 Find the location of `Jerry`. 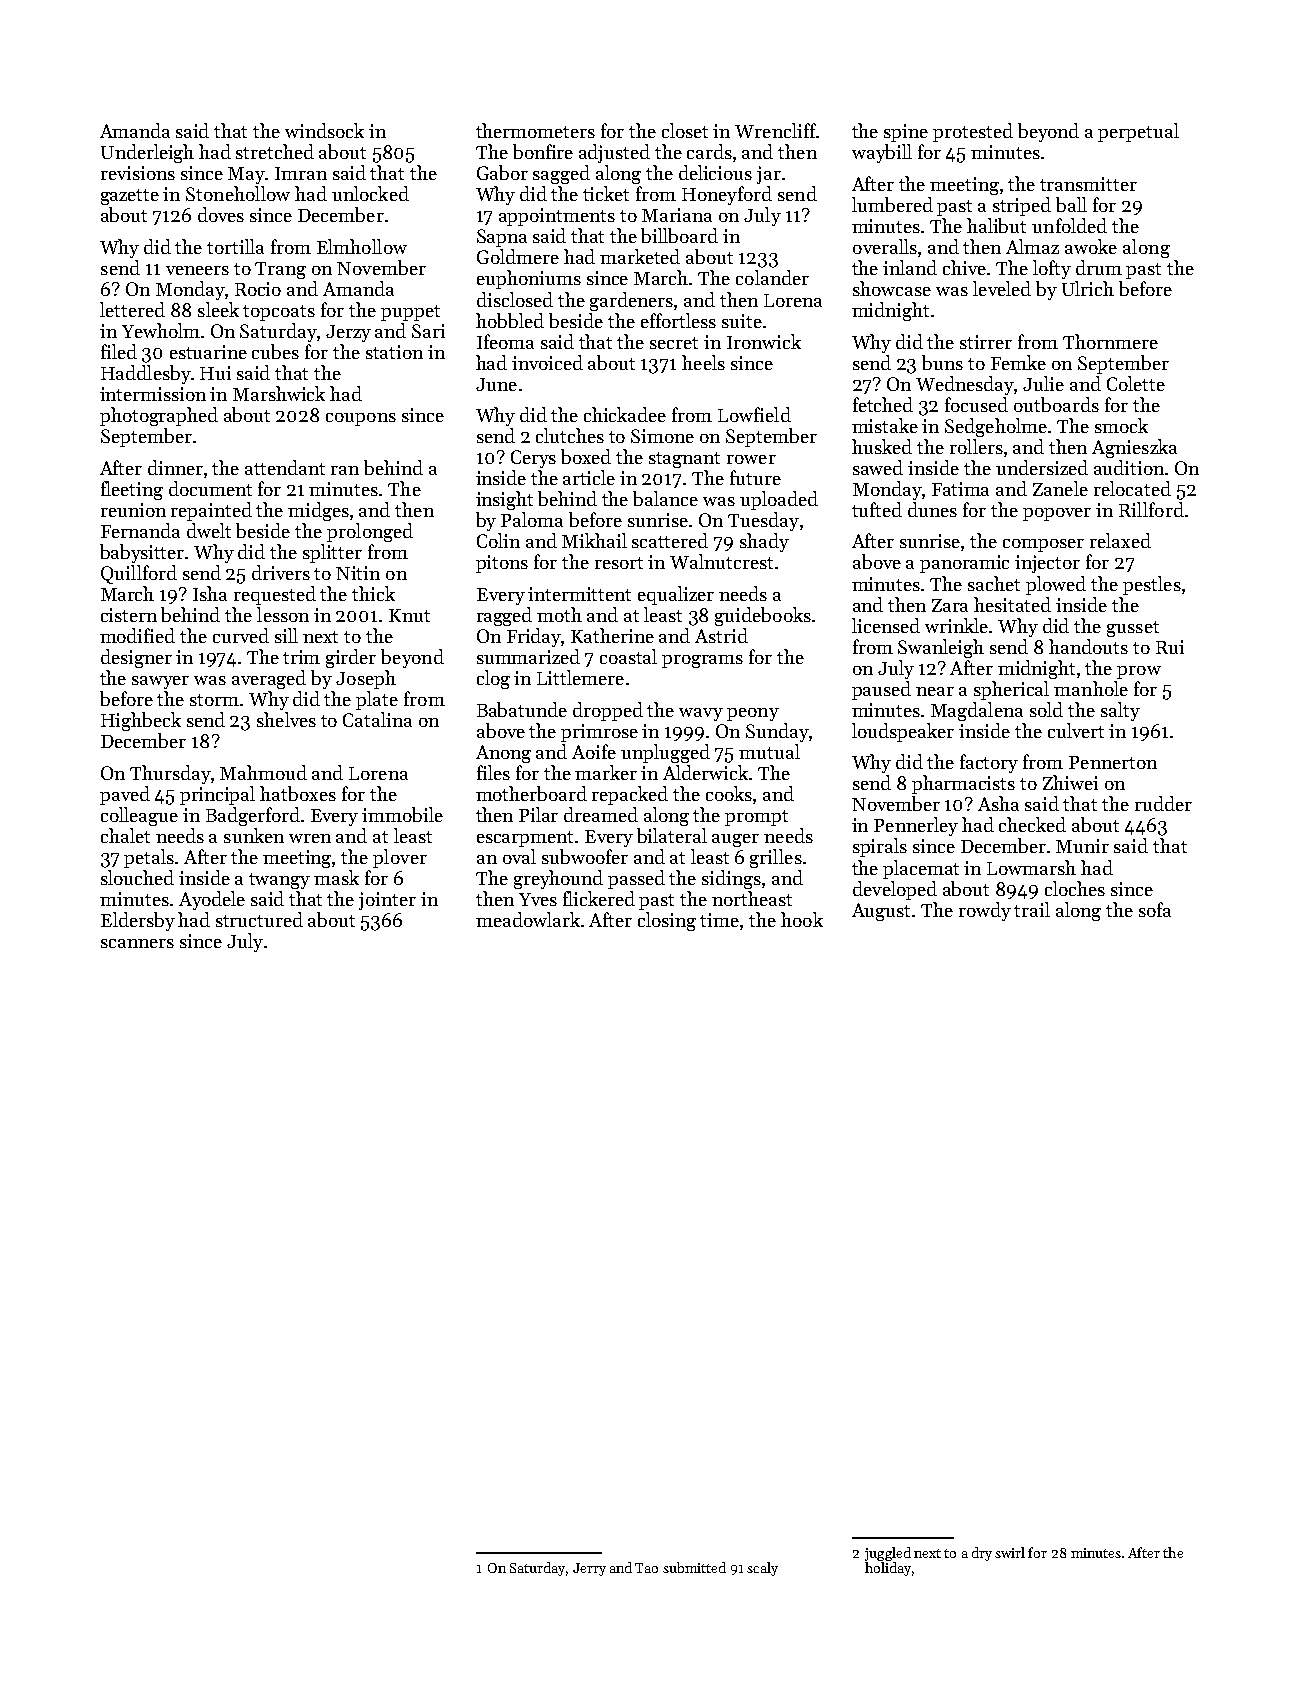

Jerry is located at coordinates (589, 1569).
